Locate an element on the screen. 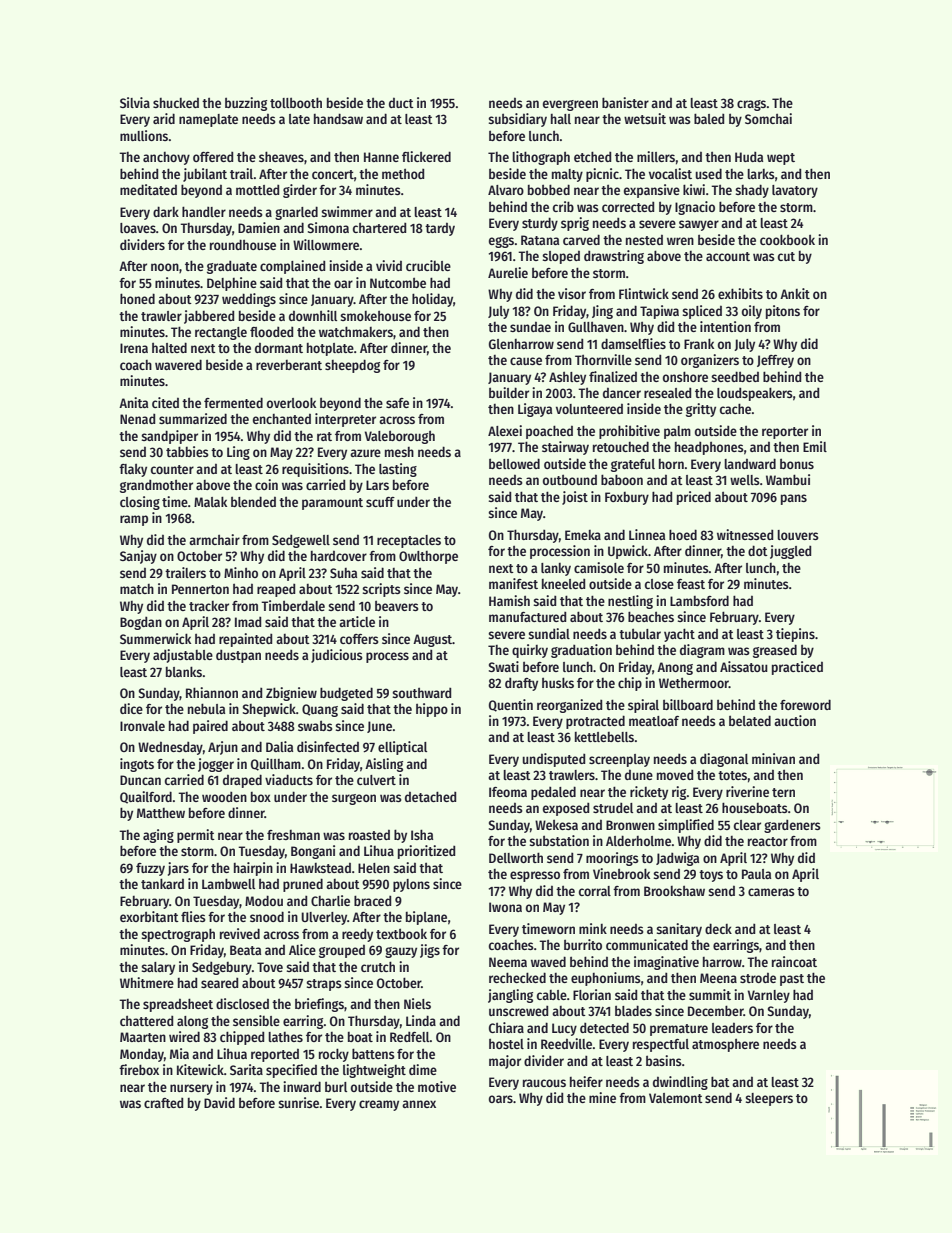 The height and width of the screenshot is (1233, 952). Niels is located at coordinates (417, 1003).
